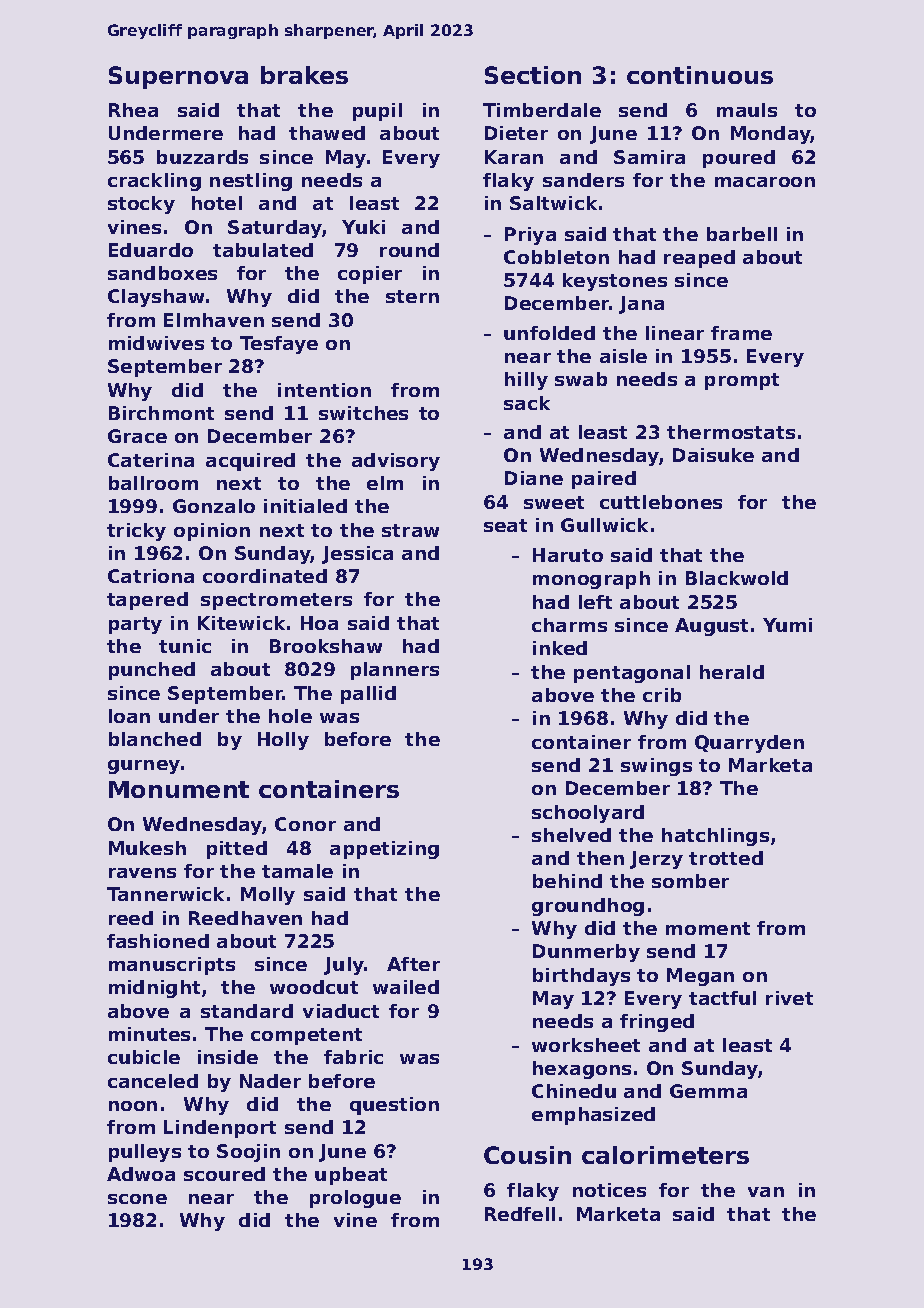  Describe the element at coordinates (742, 234) in the screenshot. I see `barbell` at that location.
